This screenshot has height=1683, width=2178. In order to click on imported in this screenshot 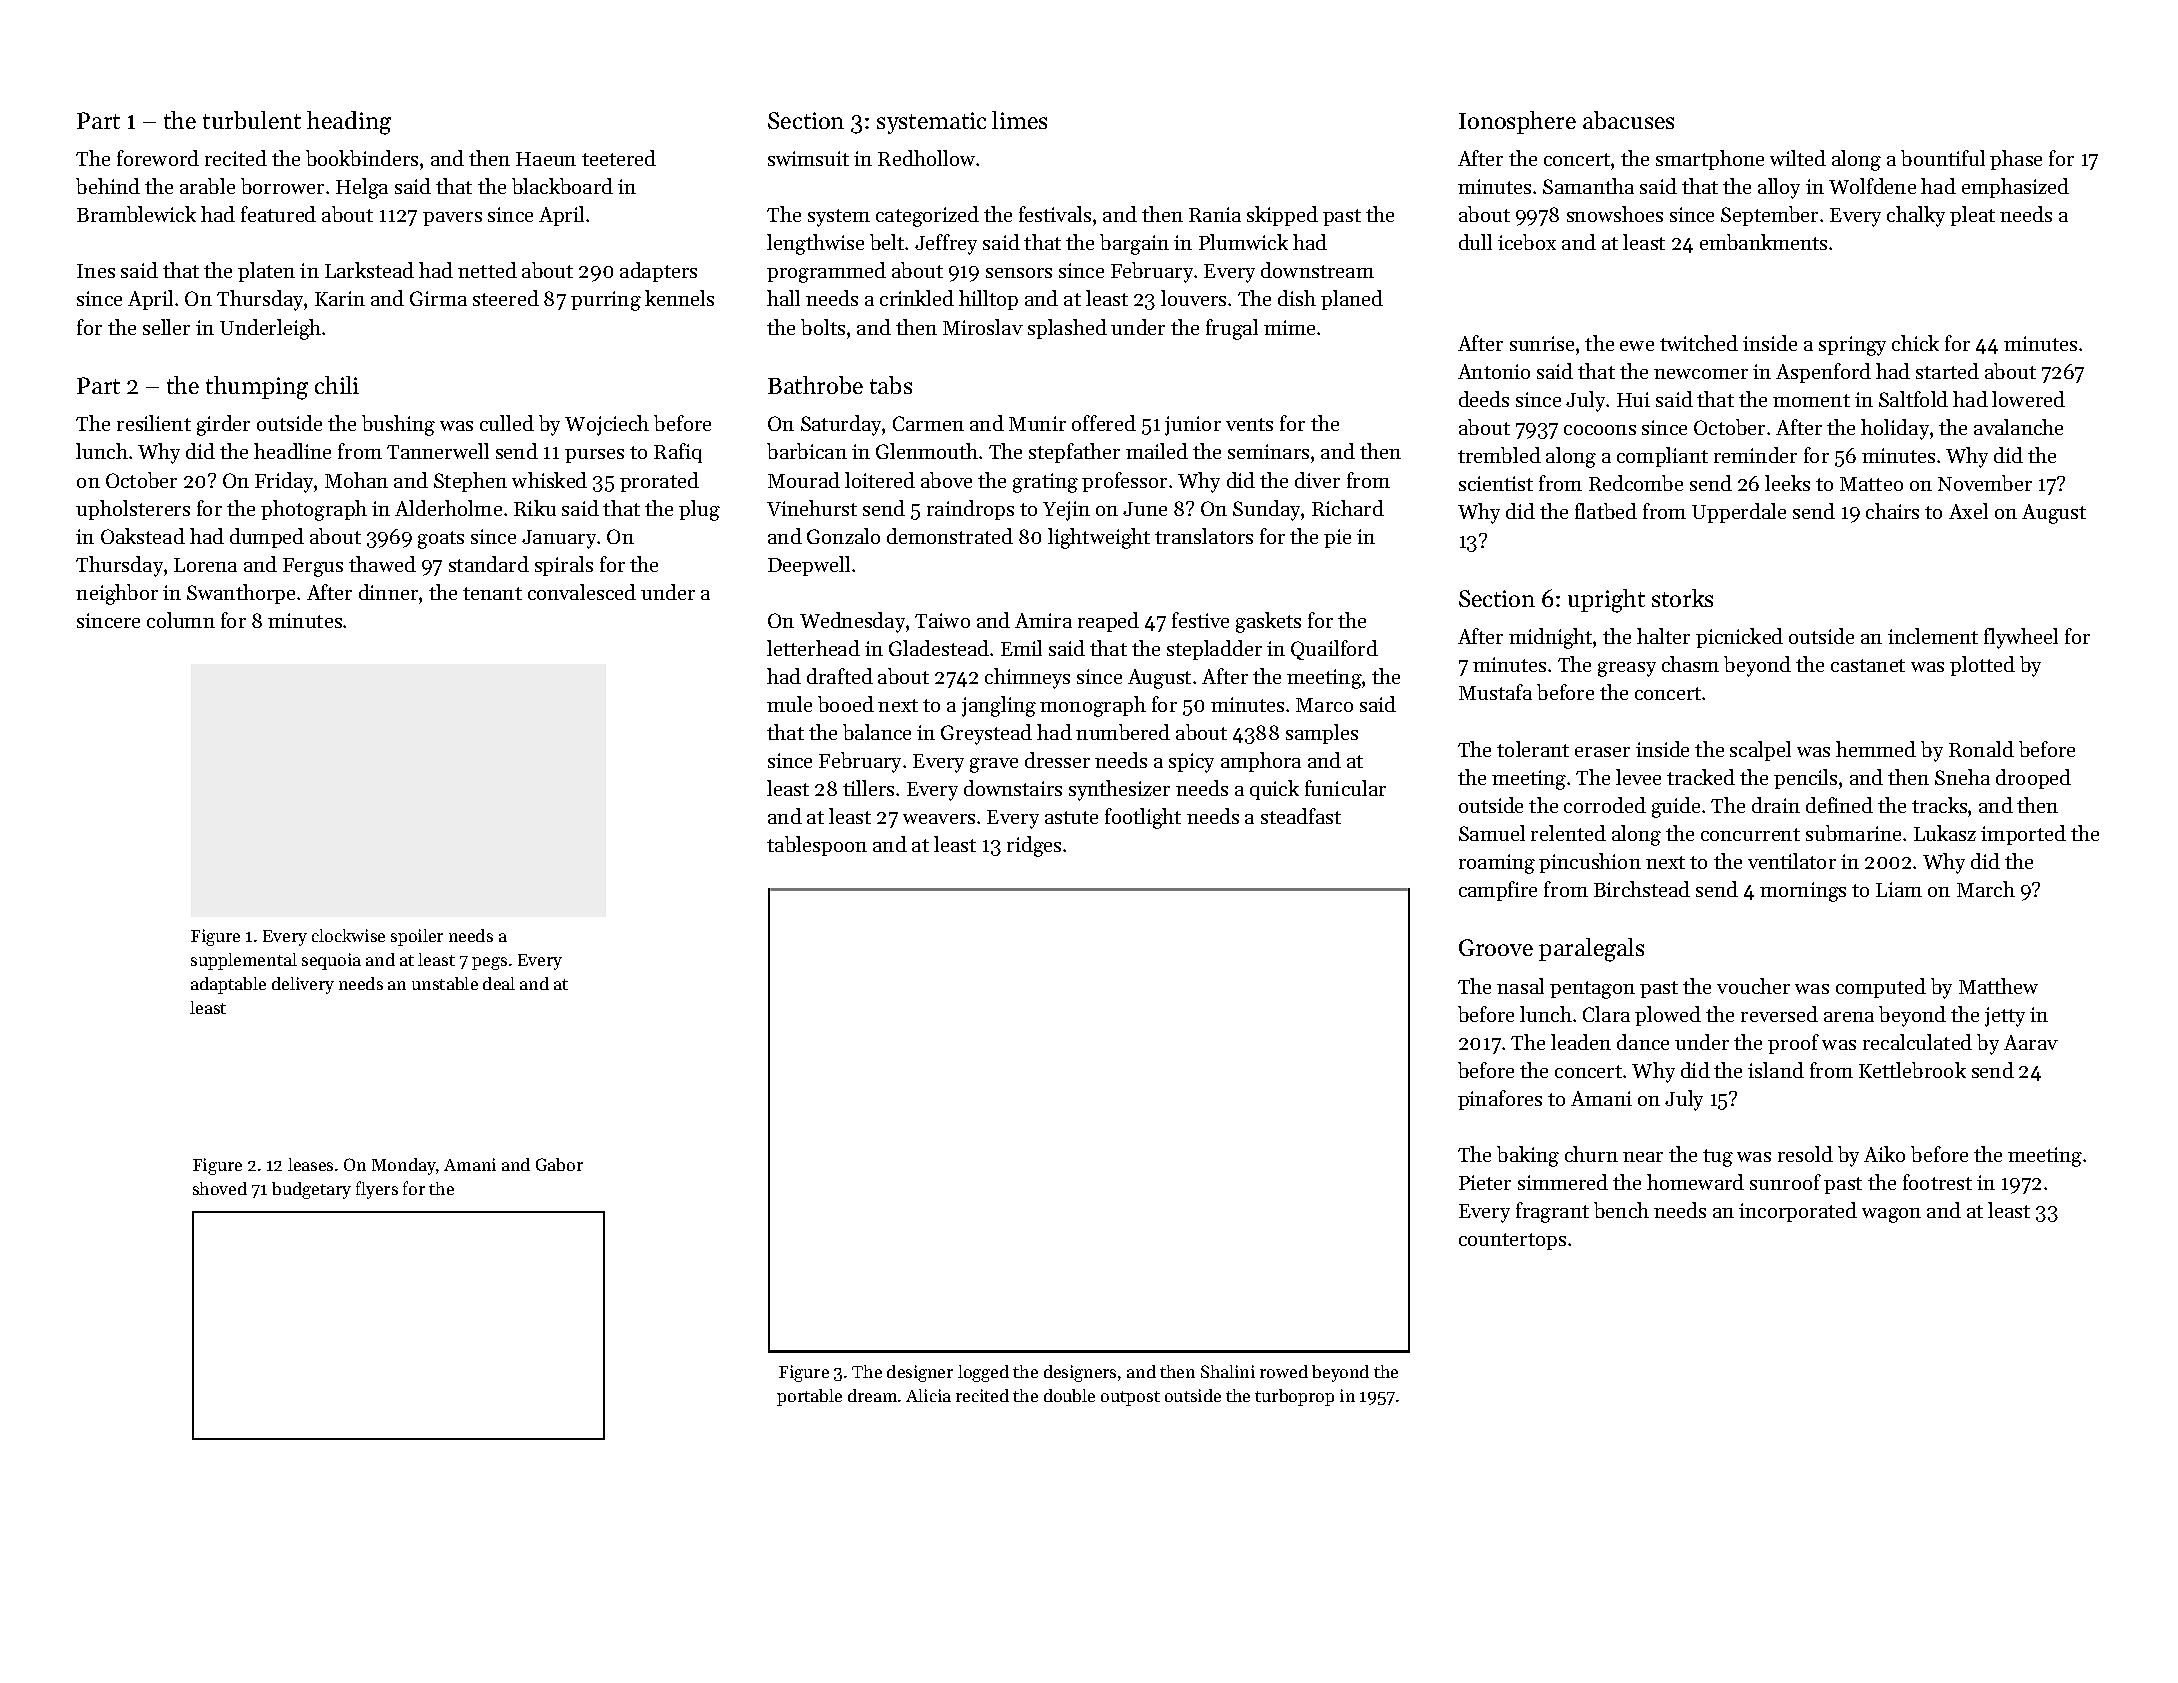, I will do `click(2023, 835)`.
